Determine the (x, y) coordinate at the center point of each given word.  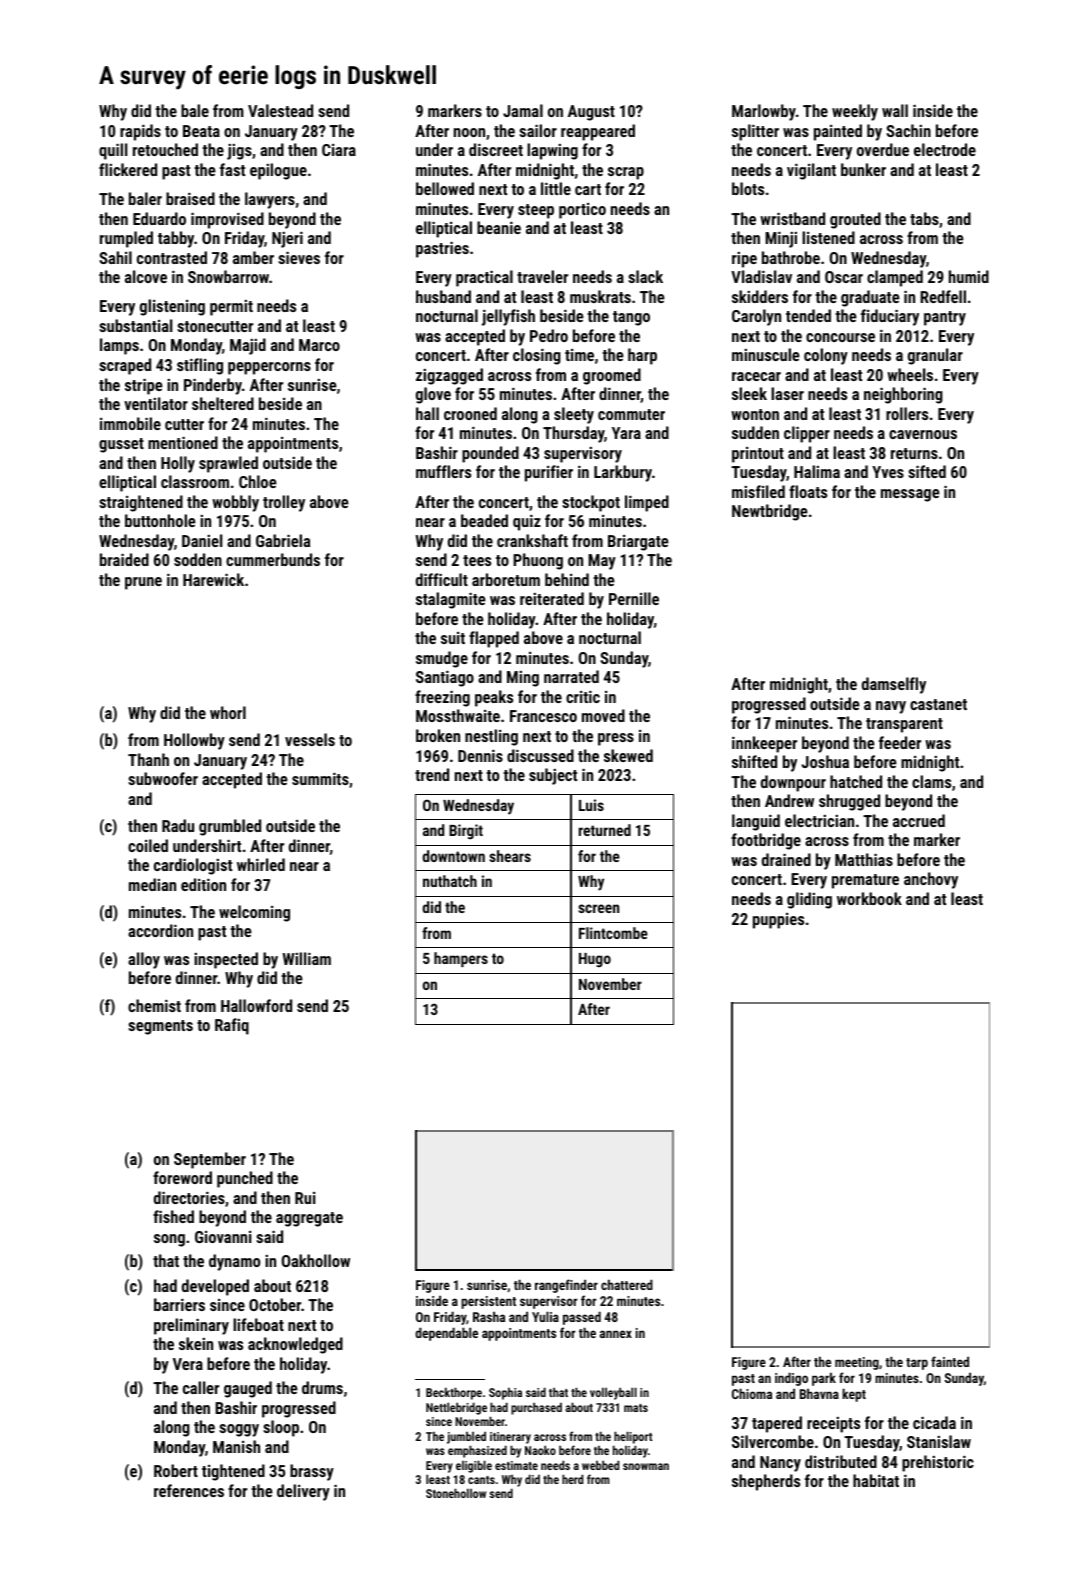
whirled (261, 864)
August (591, 113)
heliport (633, 1437)
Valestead (280, 110)
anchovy (931, 880)
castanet (938, 704)
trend (432, 774)
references (189, 1490)
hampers (461, 959)
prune (143, 583)
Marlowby (764, 112)
